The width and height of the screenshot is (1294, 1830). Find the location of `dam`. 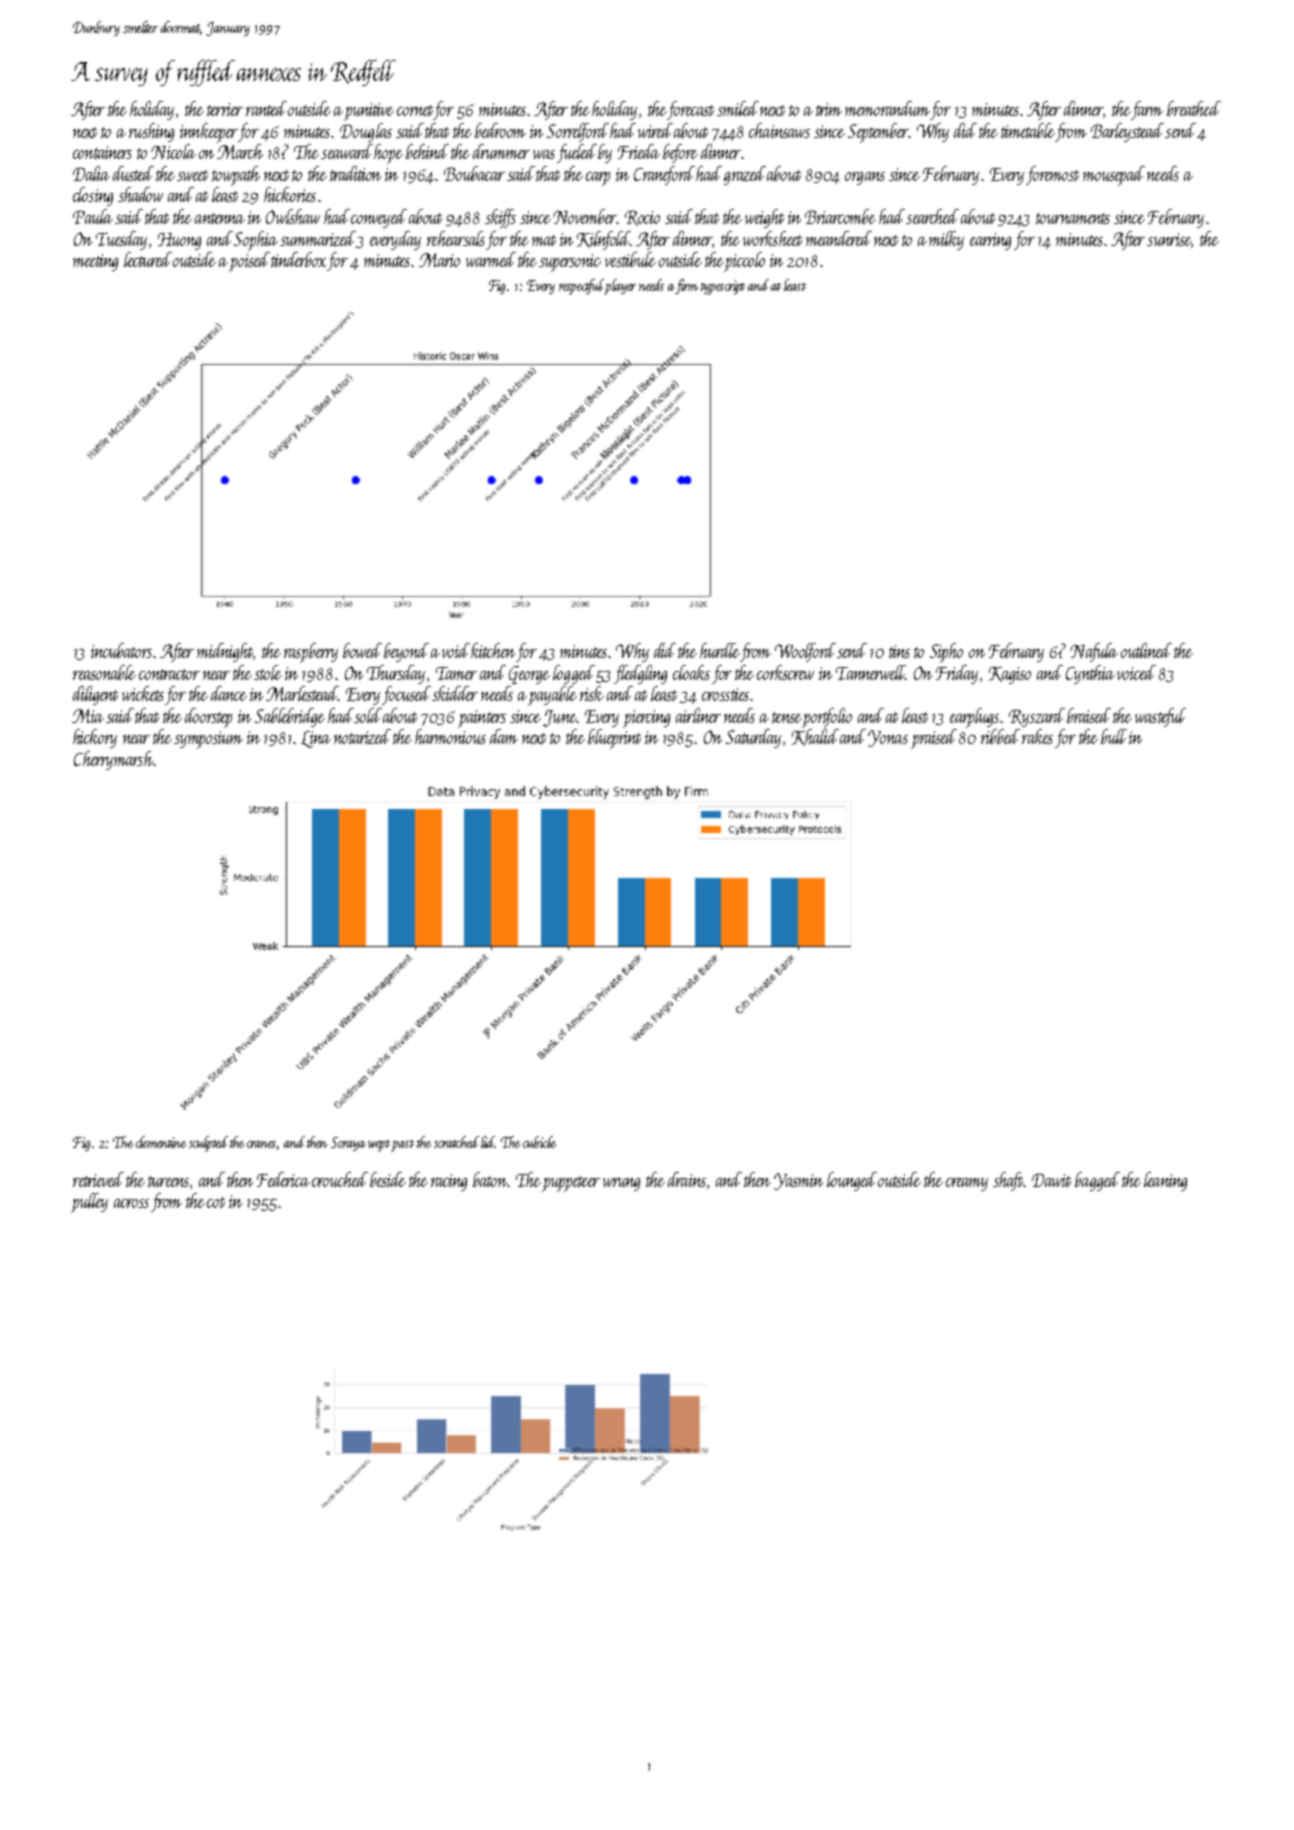

dam is located at coordinates (504, 736).
